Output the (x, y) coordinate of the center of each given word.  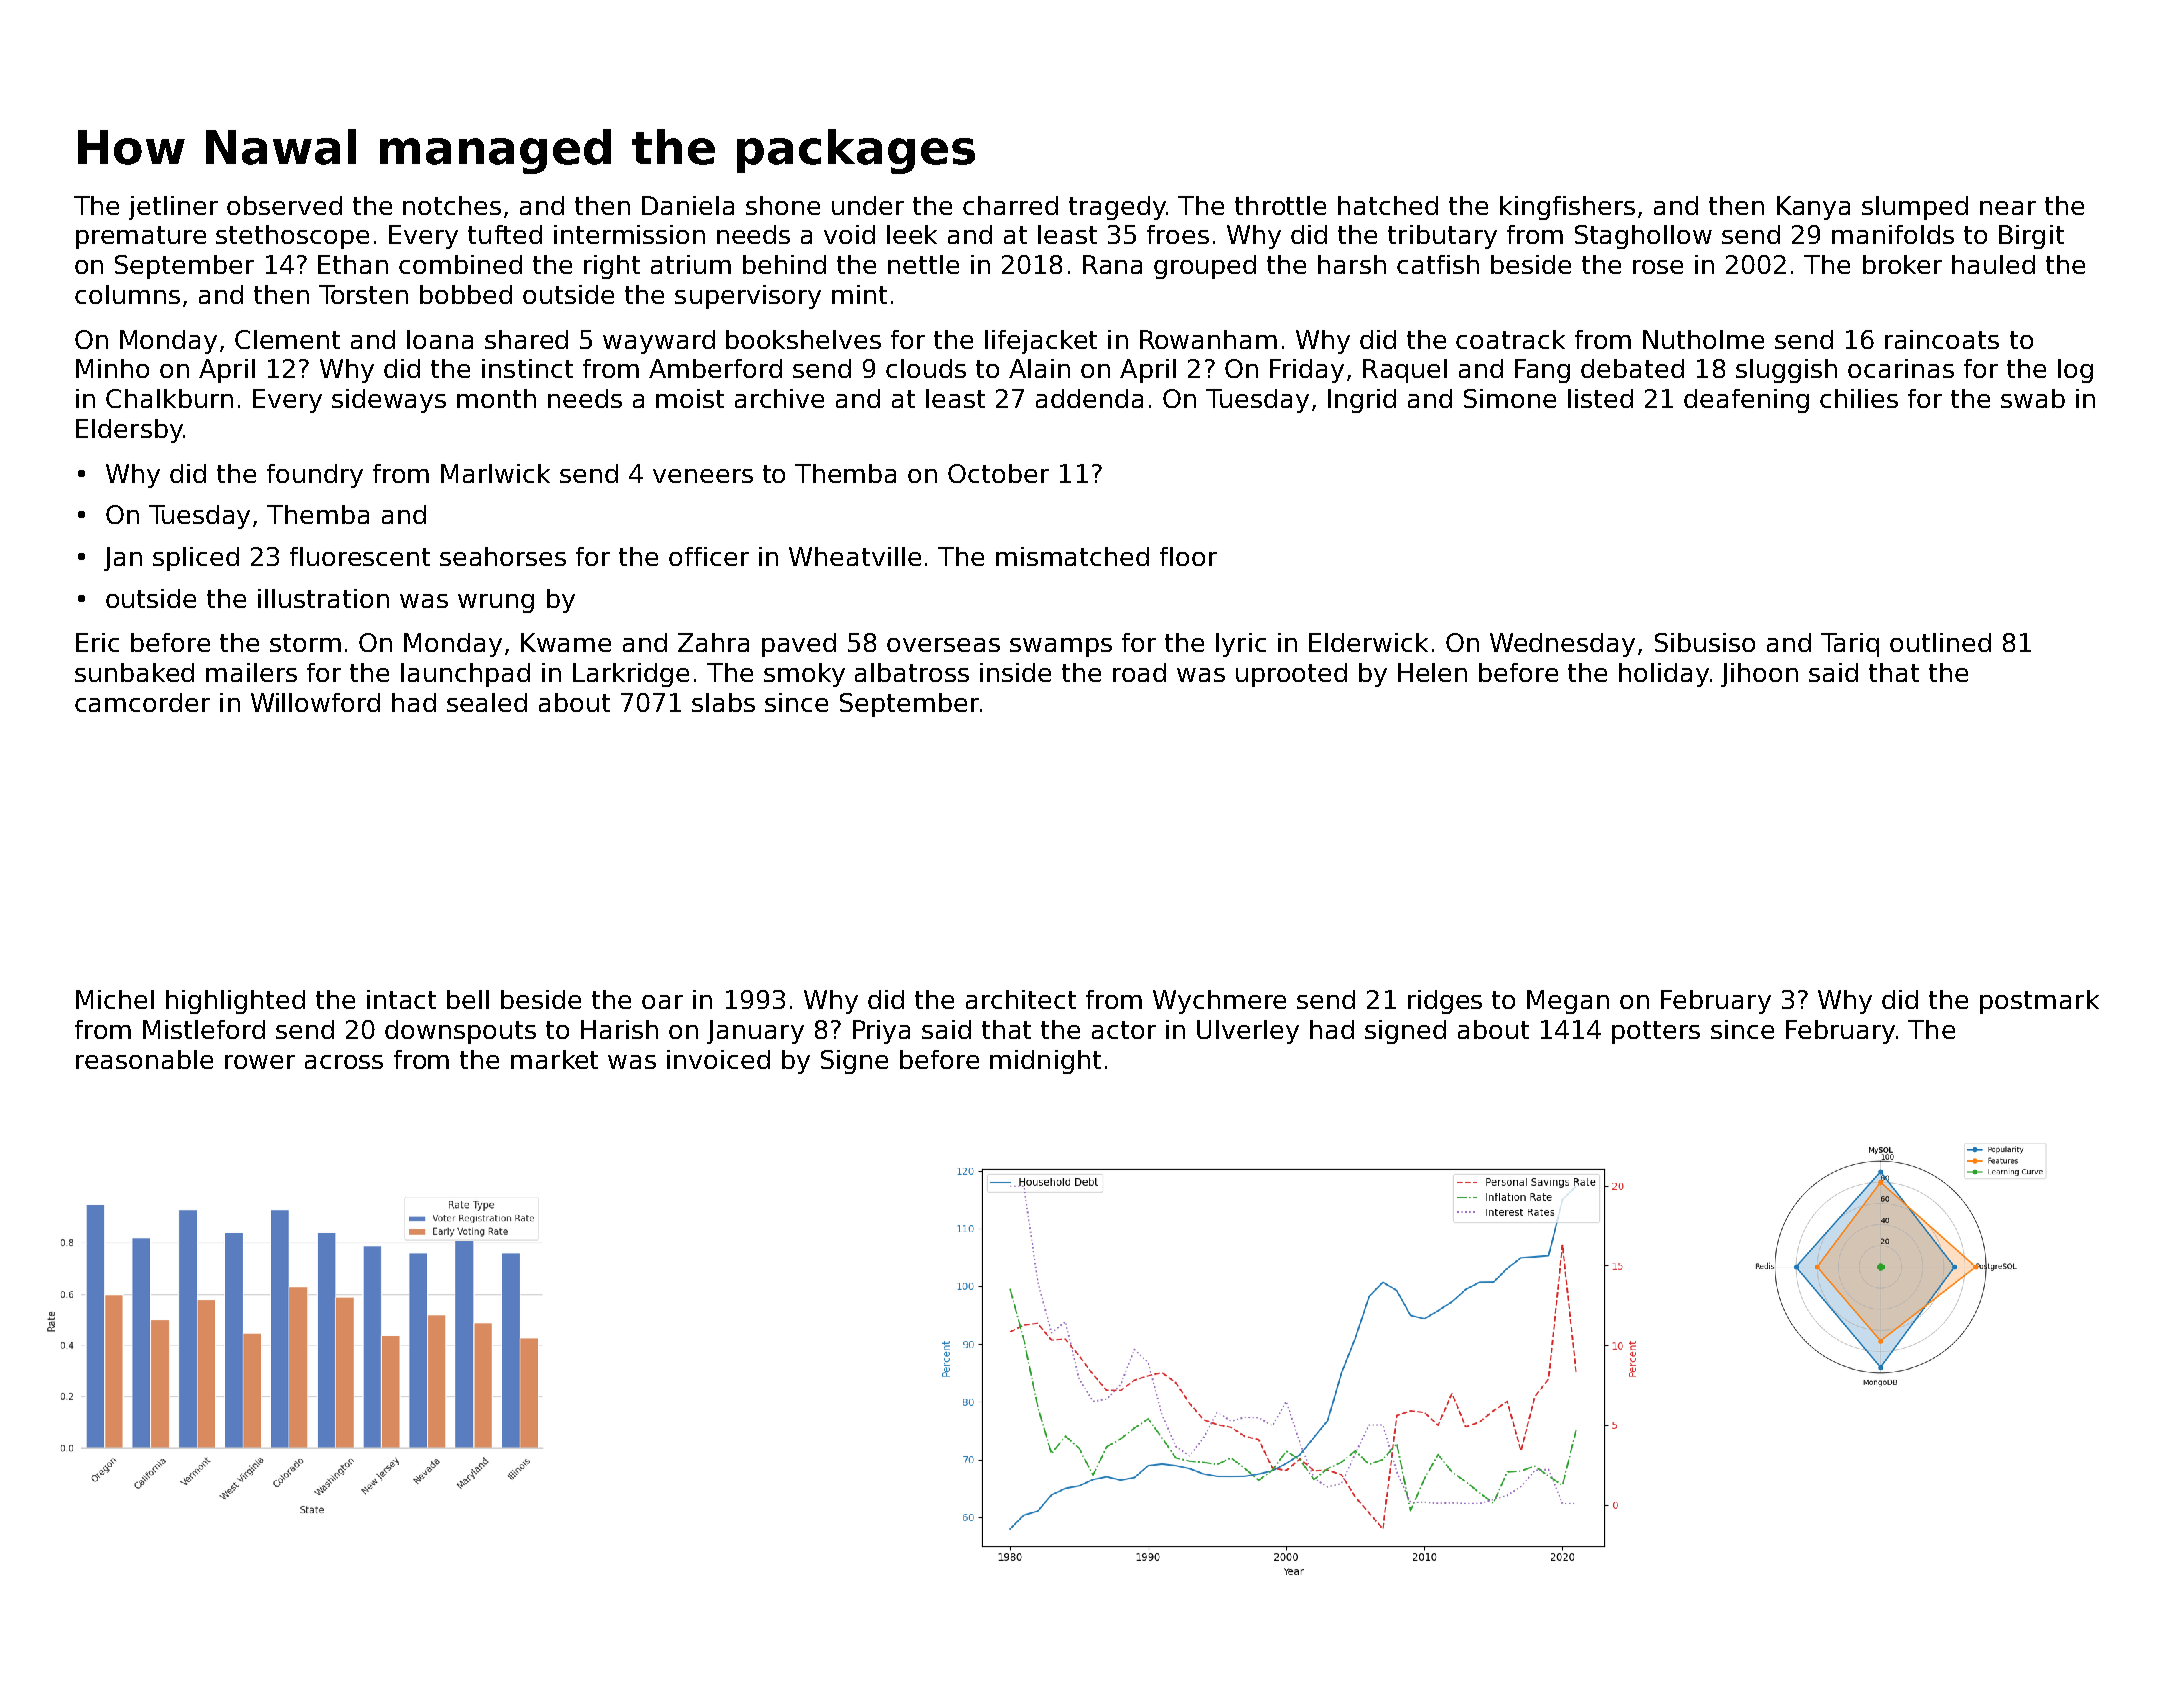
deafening (1746, 401)
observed (284, 205)
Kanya (1813, 208)
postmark (2039, 1002)
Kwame (566, 642)
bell (468, 999)
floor (1188, 556)
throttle (1280, 205)
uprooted (1291, 675)
